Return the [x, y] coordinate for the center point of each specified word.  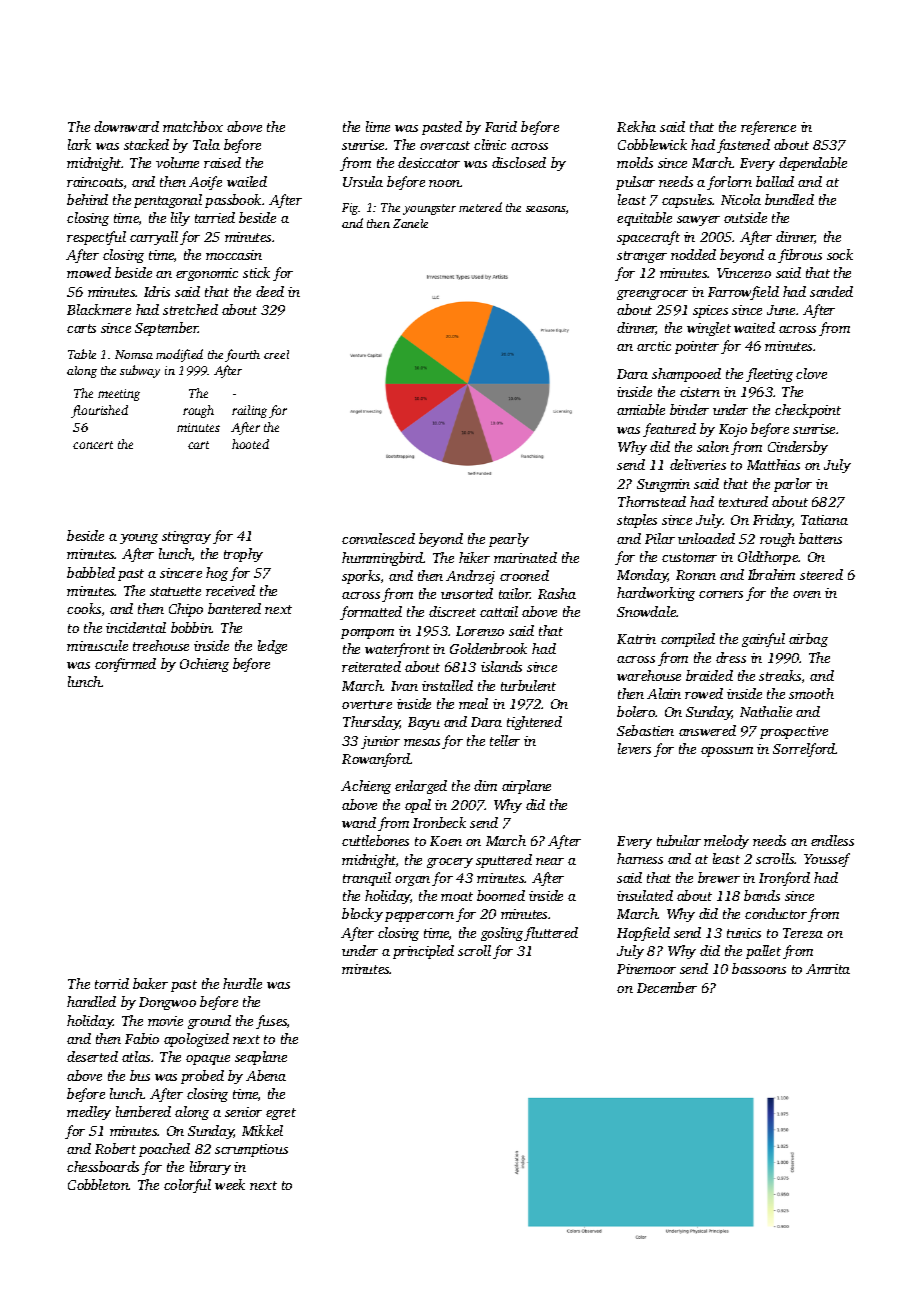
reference [768, 128]
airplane [526, 787]
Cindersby [798, 448]
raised [222, 162]
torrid [112, 983]
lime [378, 126]
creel [276, 354]
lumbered [143, 1111]
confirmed [125, 665]
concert [93, 445]
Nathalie [766, 711]
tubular [679, 840]
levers [634, 748]
